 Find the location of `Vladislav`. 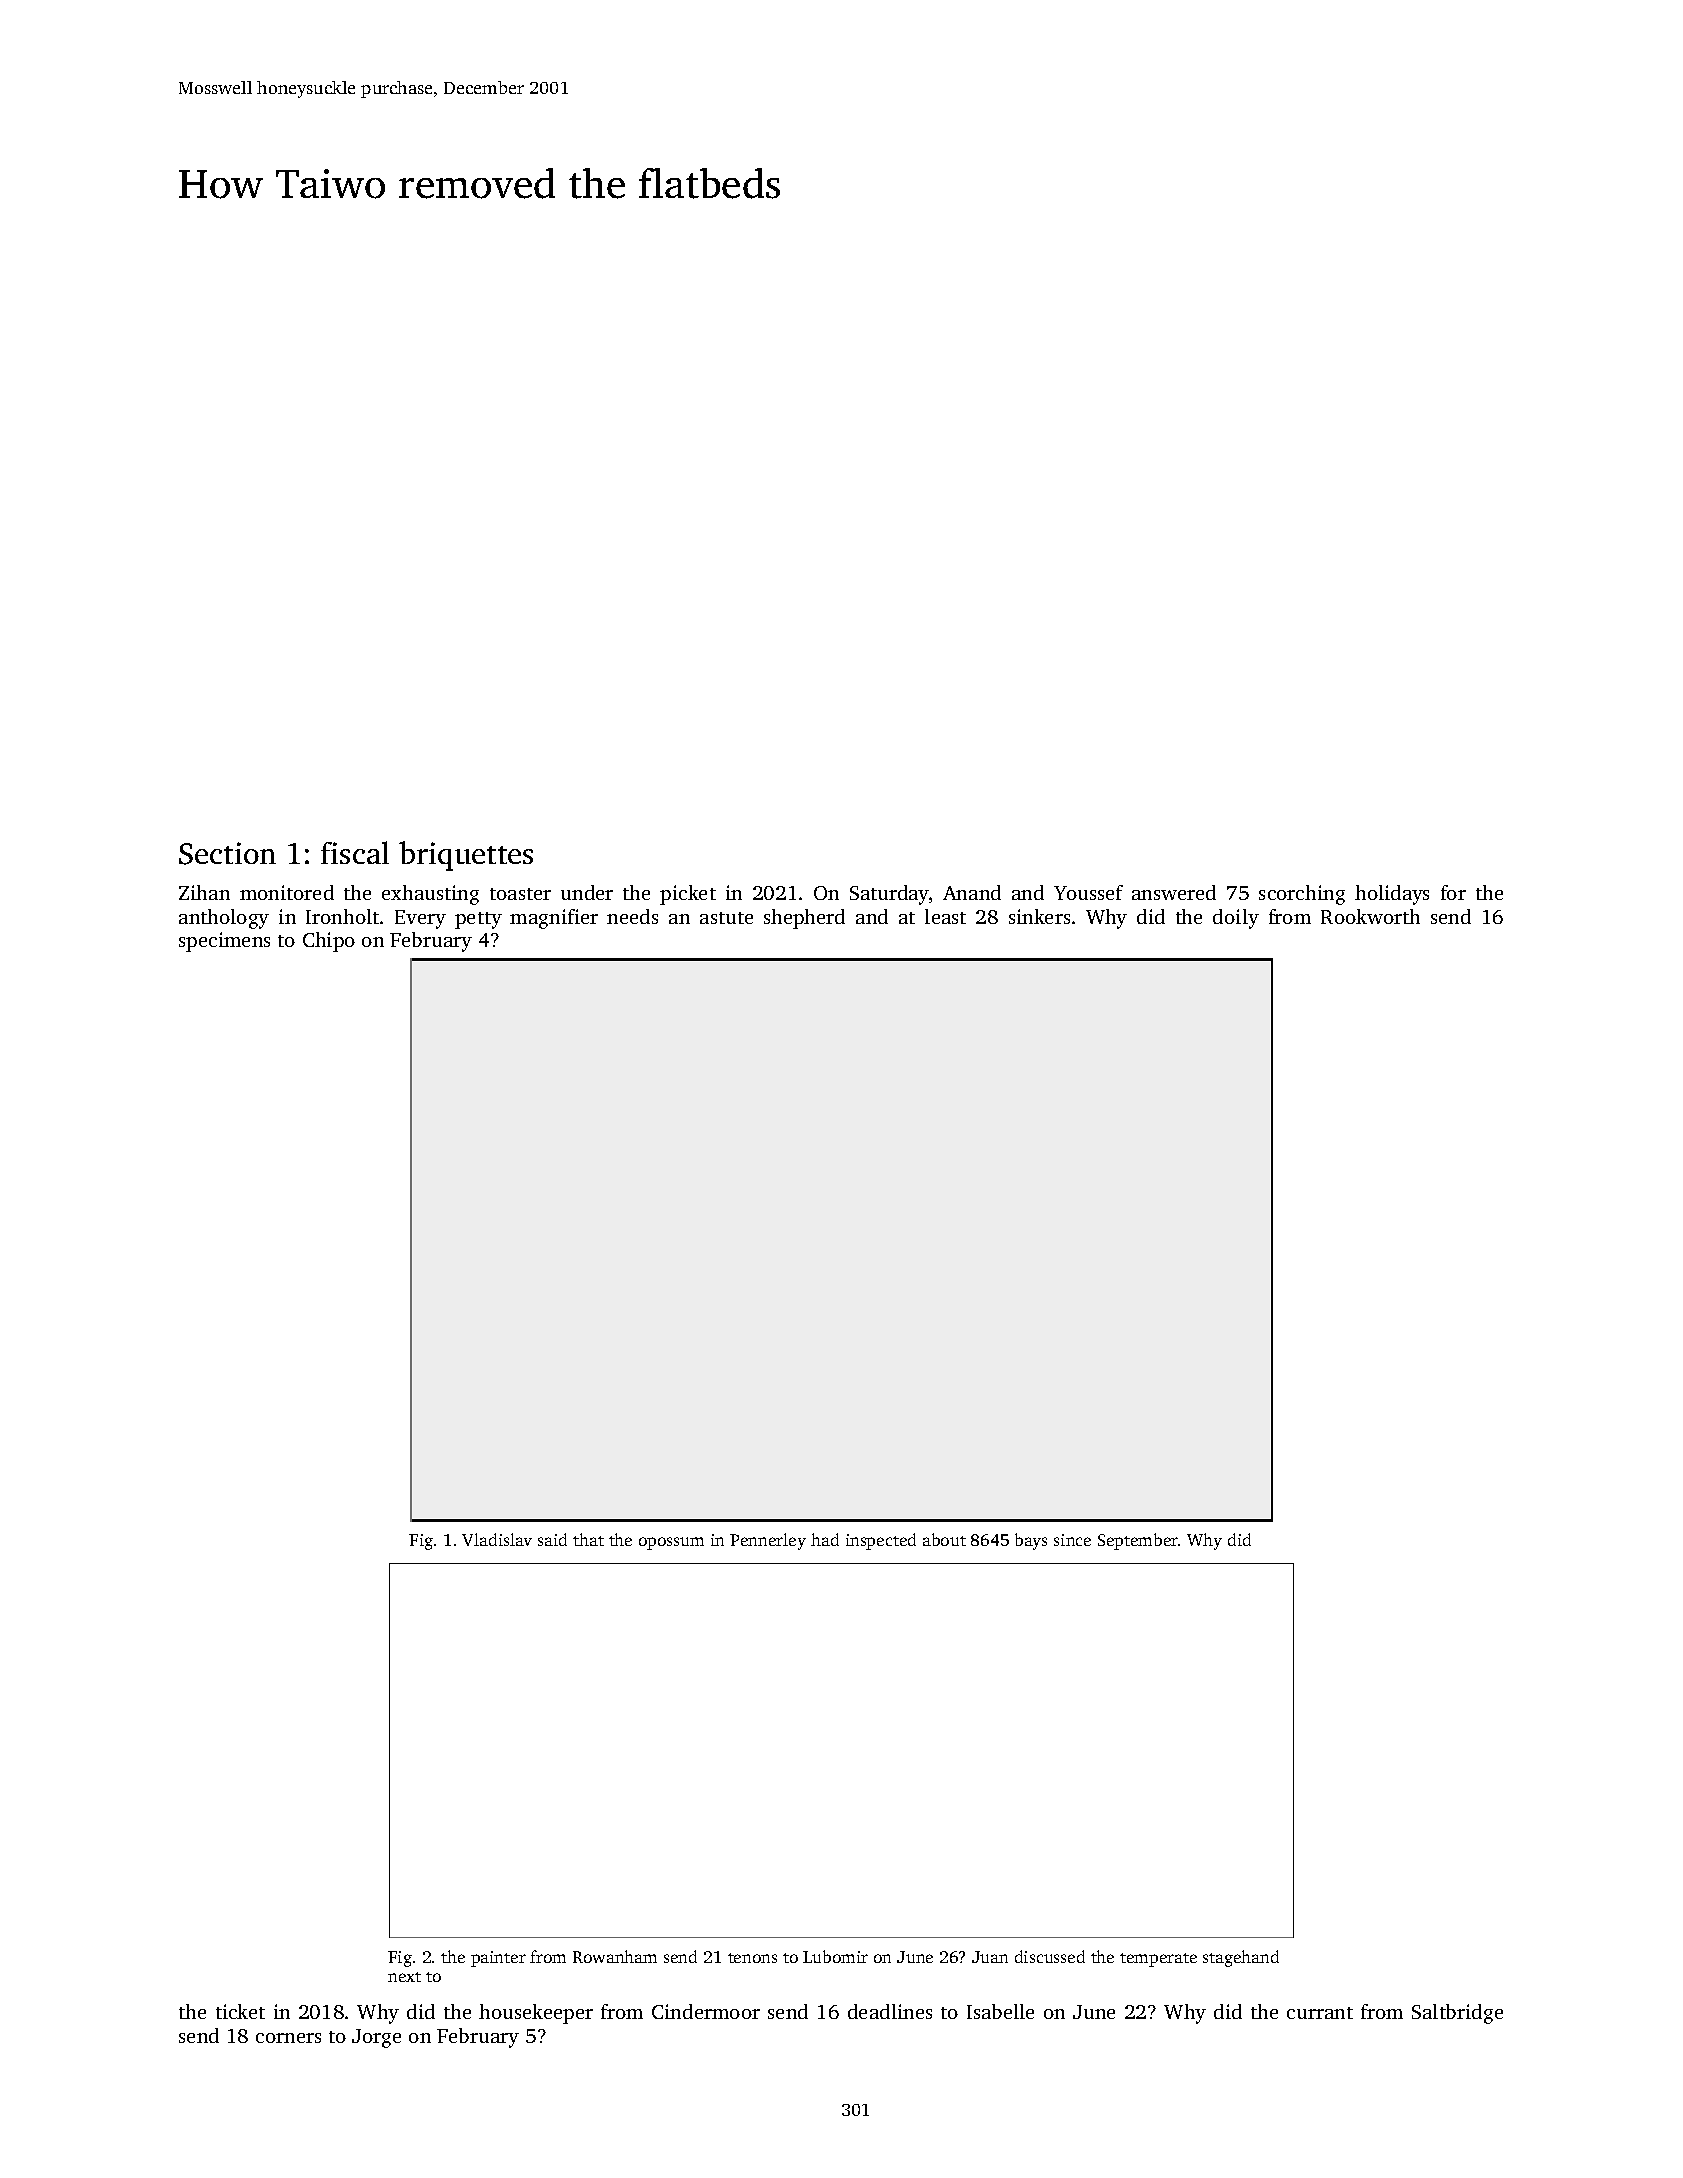

Vladislav is located at coordinates (497, 1539).
